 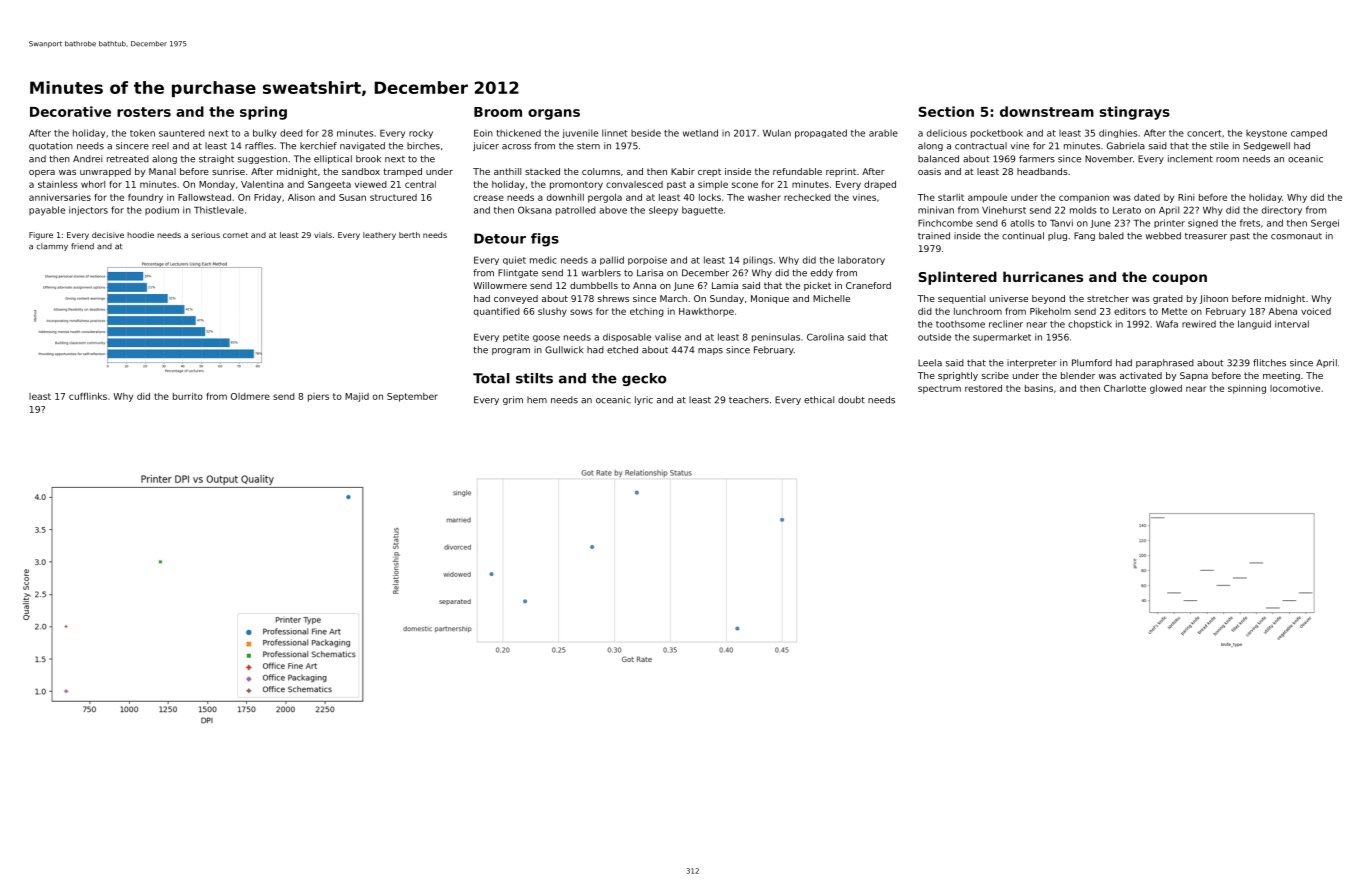 What do you see at coordinates (263, 113) in the page?
I see `spring` at bounding box center [263, 113].
